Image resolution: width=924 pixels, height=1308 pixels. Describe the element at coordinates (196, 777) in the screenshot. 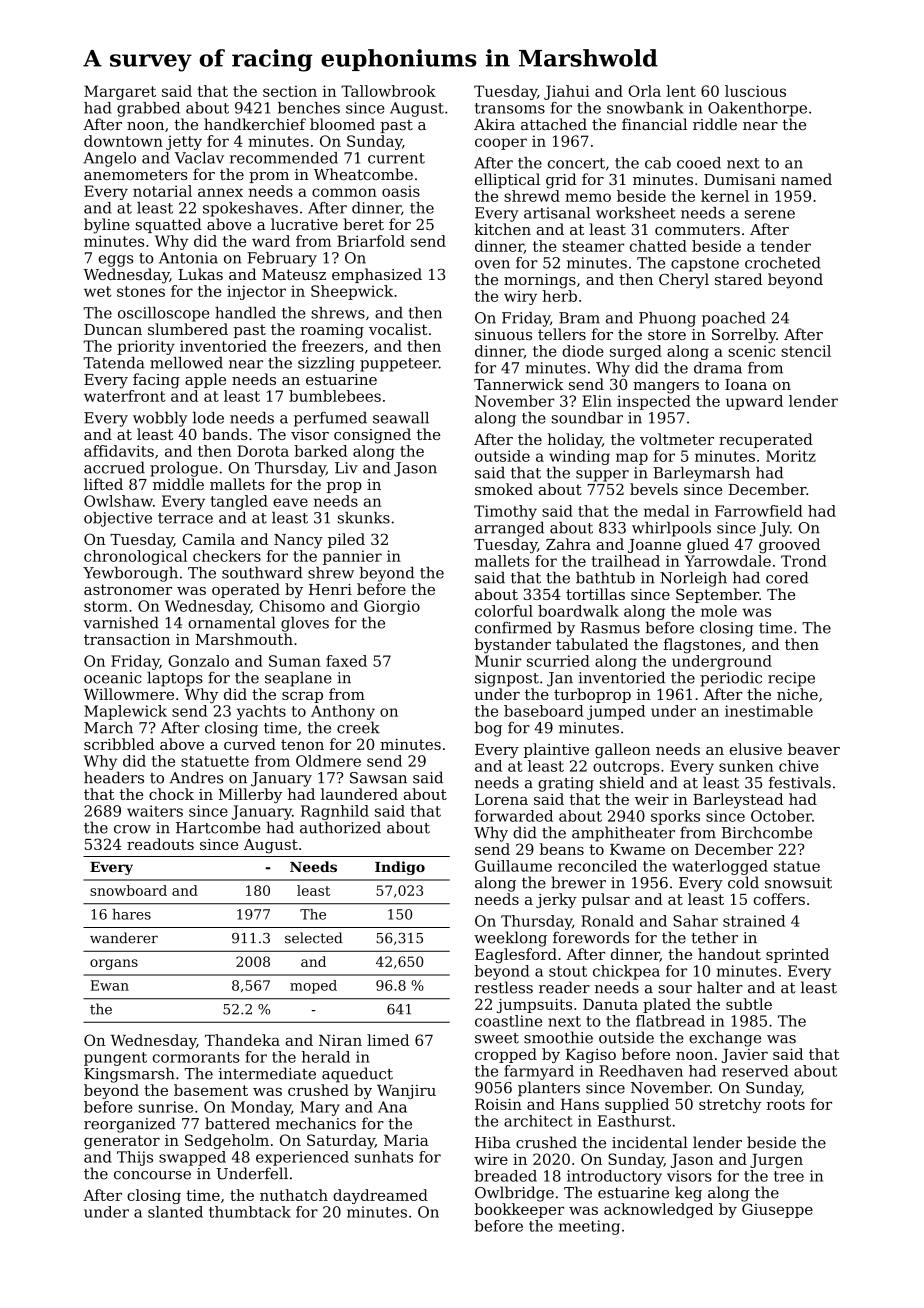

I see `Andres` at that location.
